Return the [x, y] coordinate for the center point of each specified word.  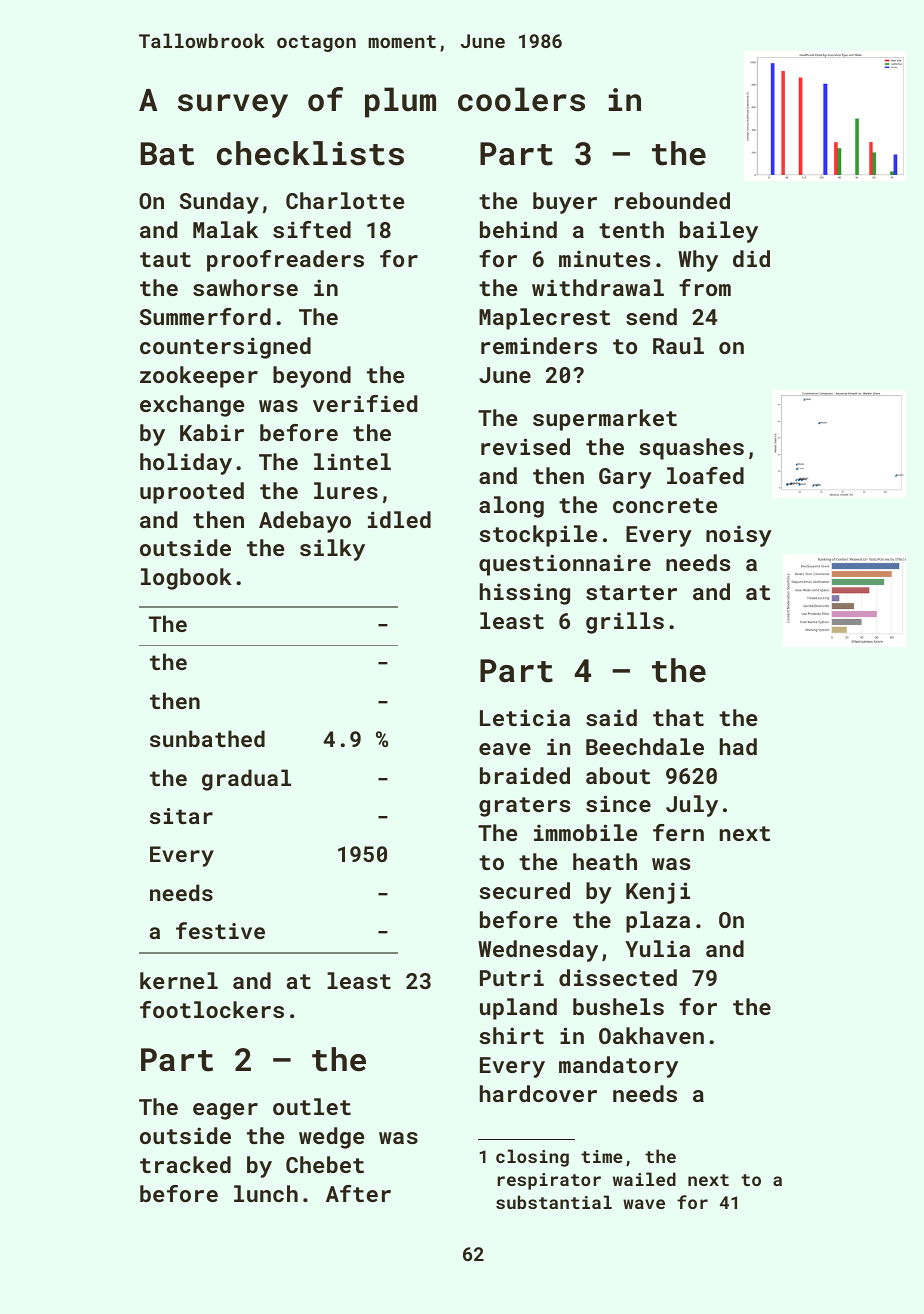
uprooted [192, 493]
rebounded [672, 200]
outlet [312, 1106]
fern [678, 832]
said [611, 717]
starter [631, 592]
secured [524, 890]
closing [532, 1158]
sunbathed [207, 738]
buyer [565, 203]
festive [220, 930]
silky [332, 550]
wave [644, 1204]
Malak [225, 229]
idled [399, 519]
